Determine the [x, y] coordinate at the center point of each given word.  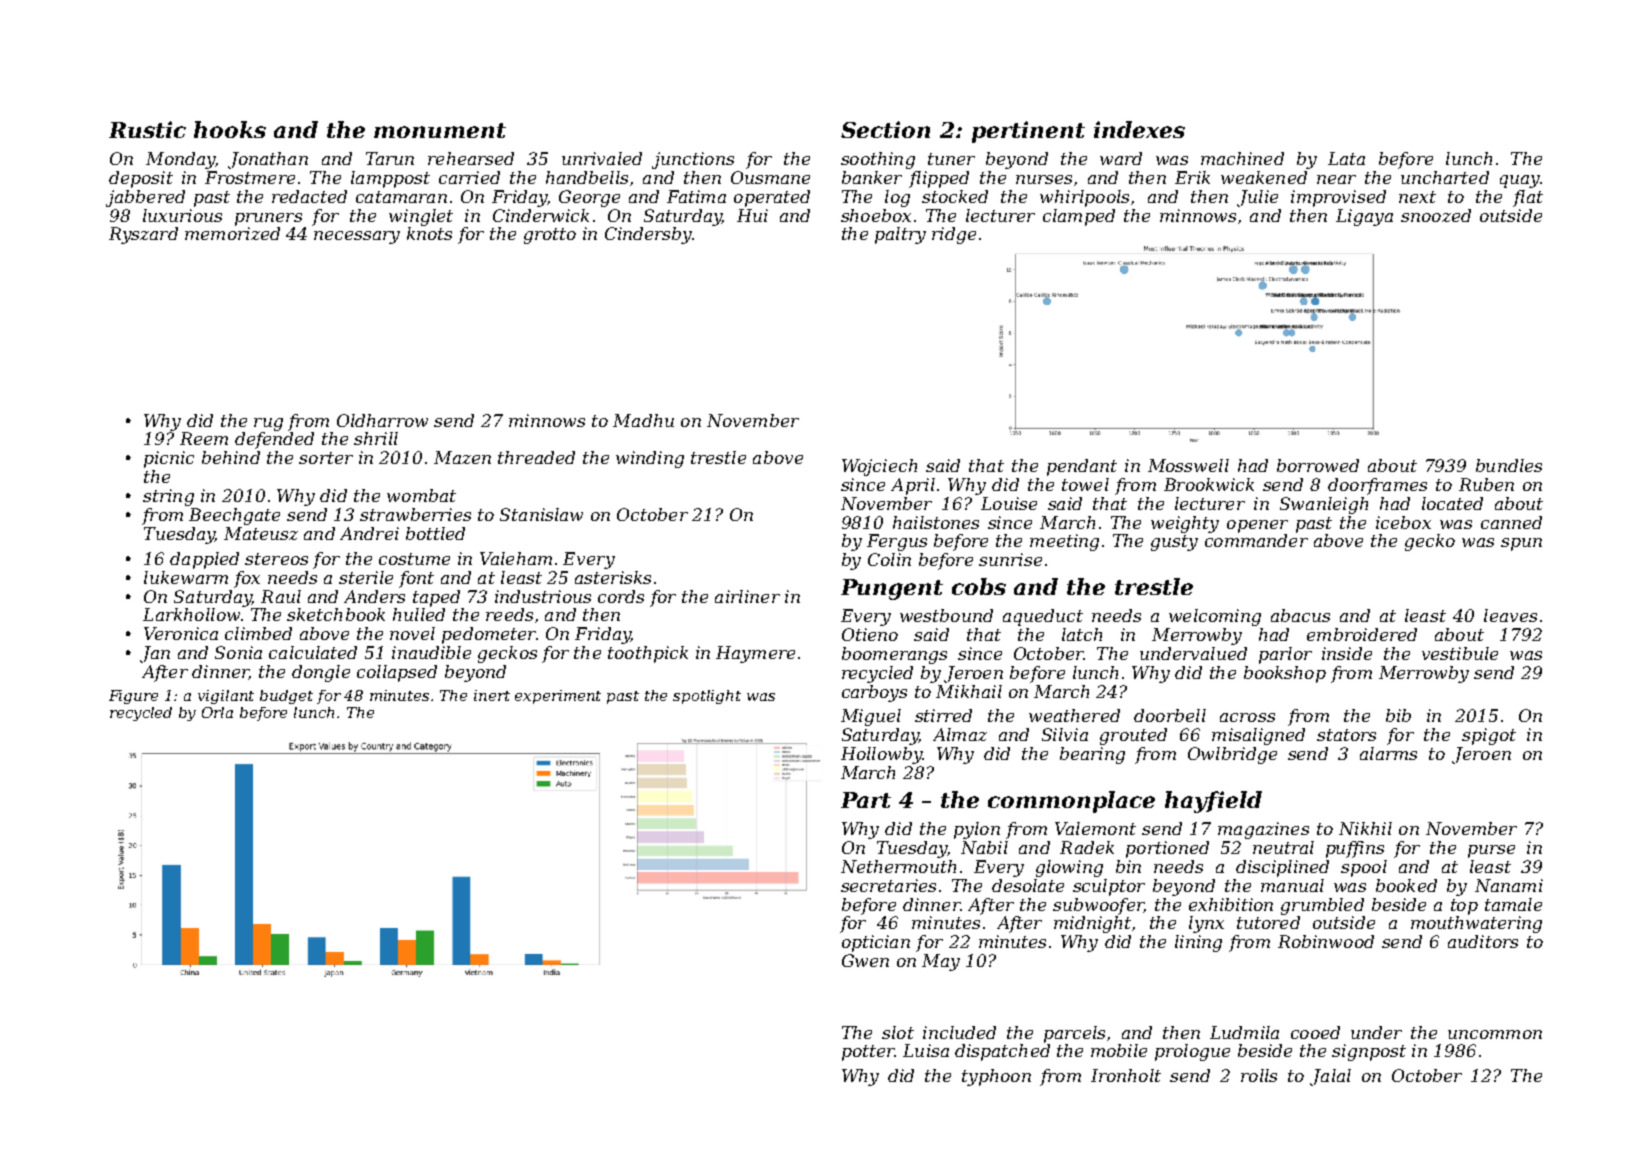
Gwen [865, 960]
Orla [217, 712]
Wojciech [879, 467]
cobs [979, 586]
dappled [204, 560]
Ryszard [143, 235]
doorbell [1170, 715]
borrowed [1318, 465]
